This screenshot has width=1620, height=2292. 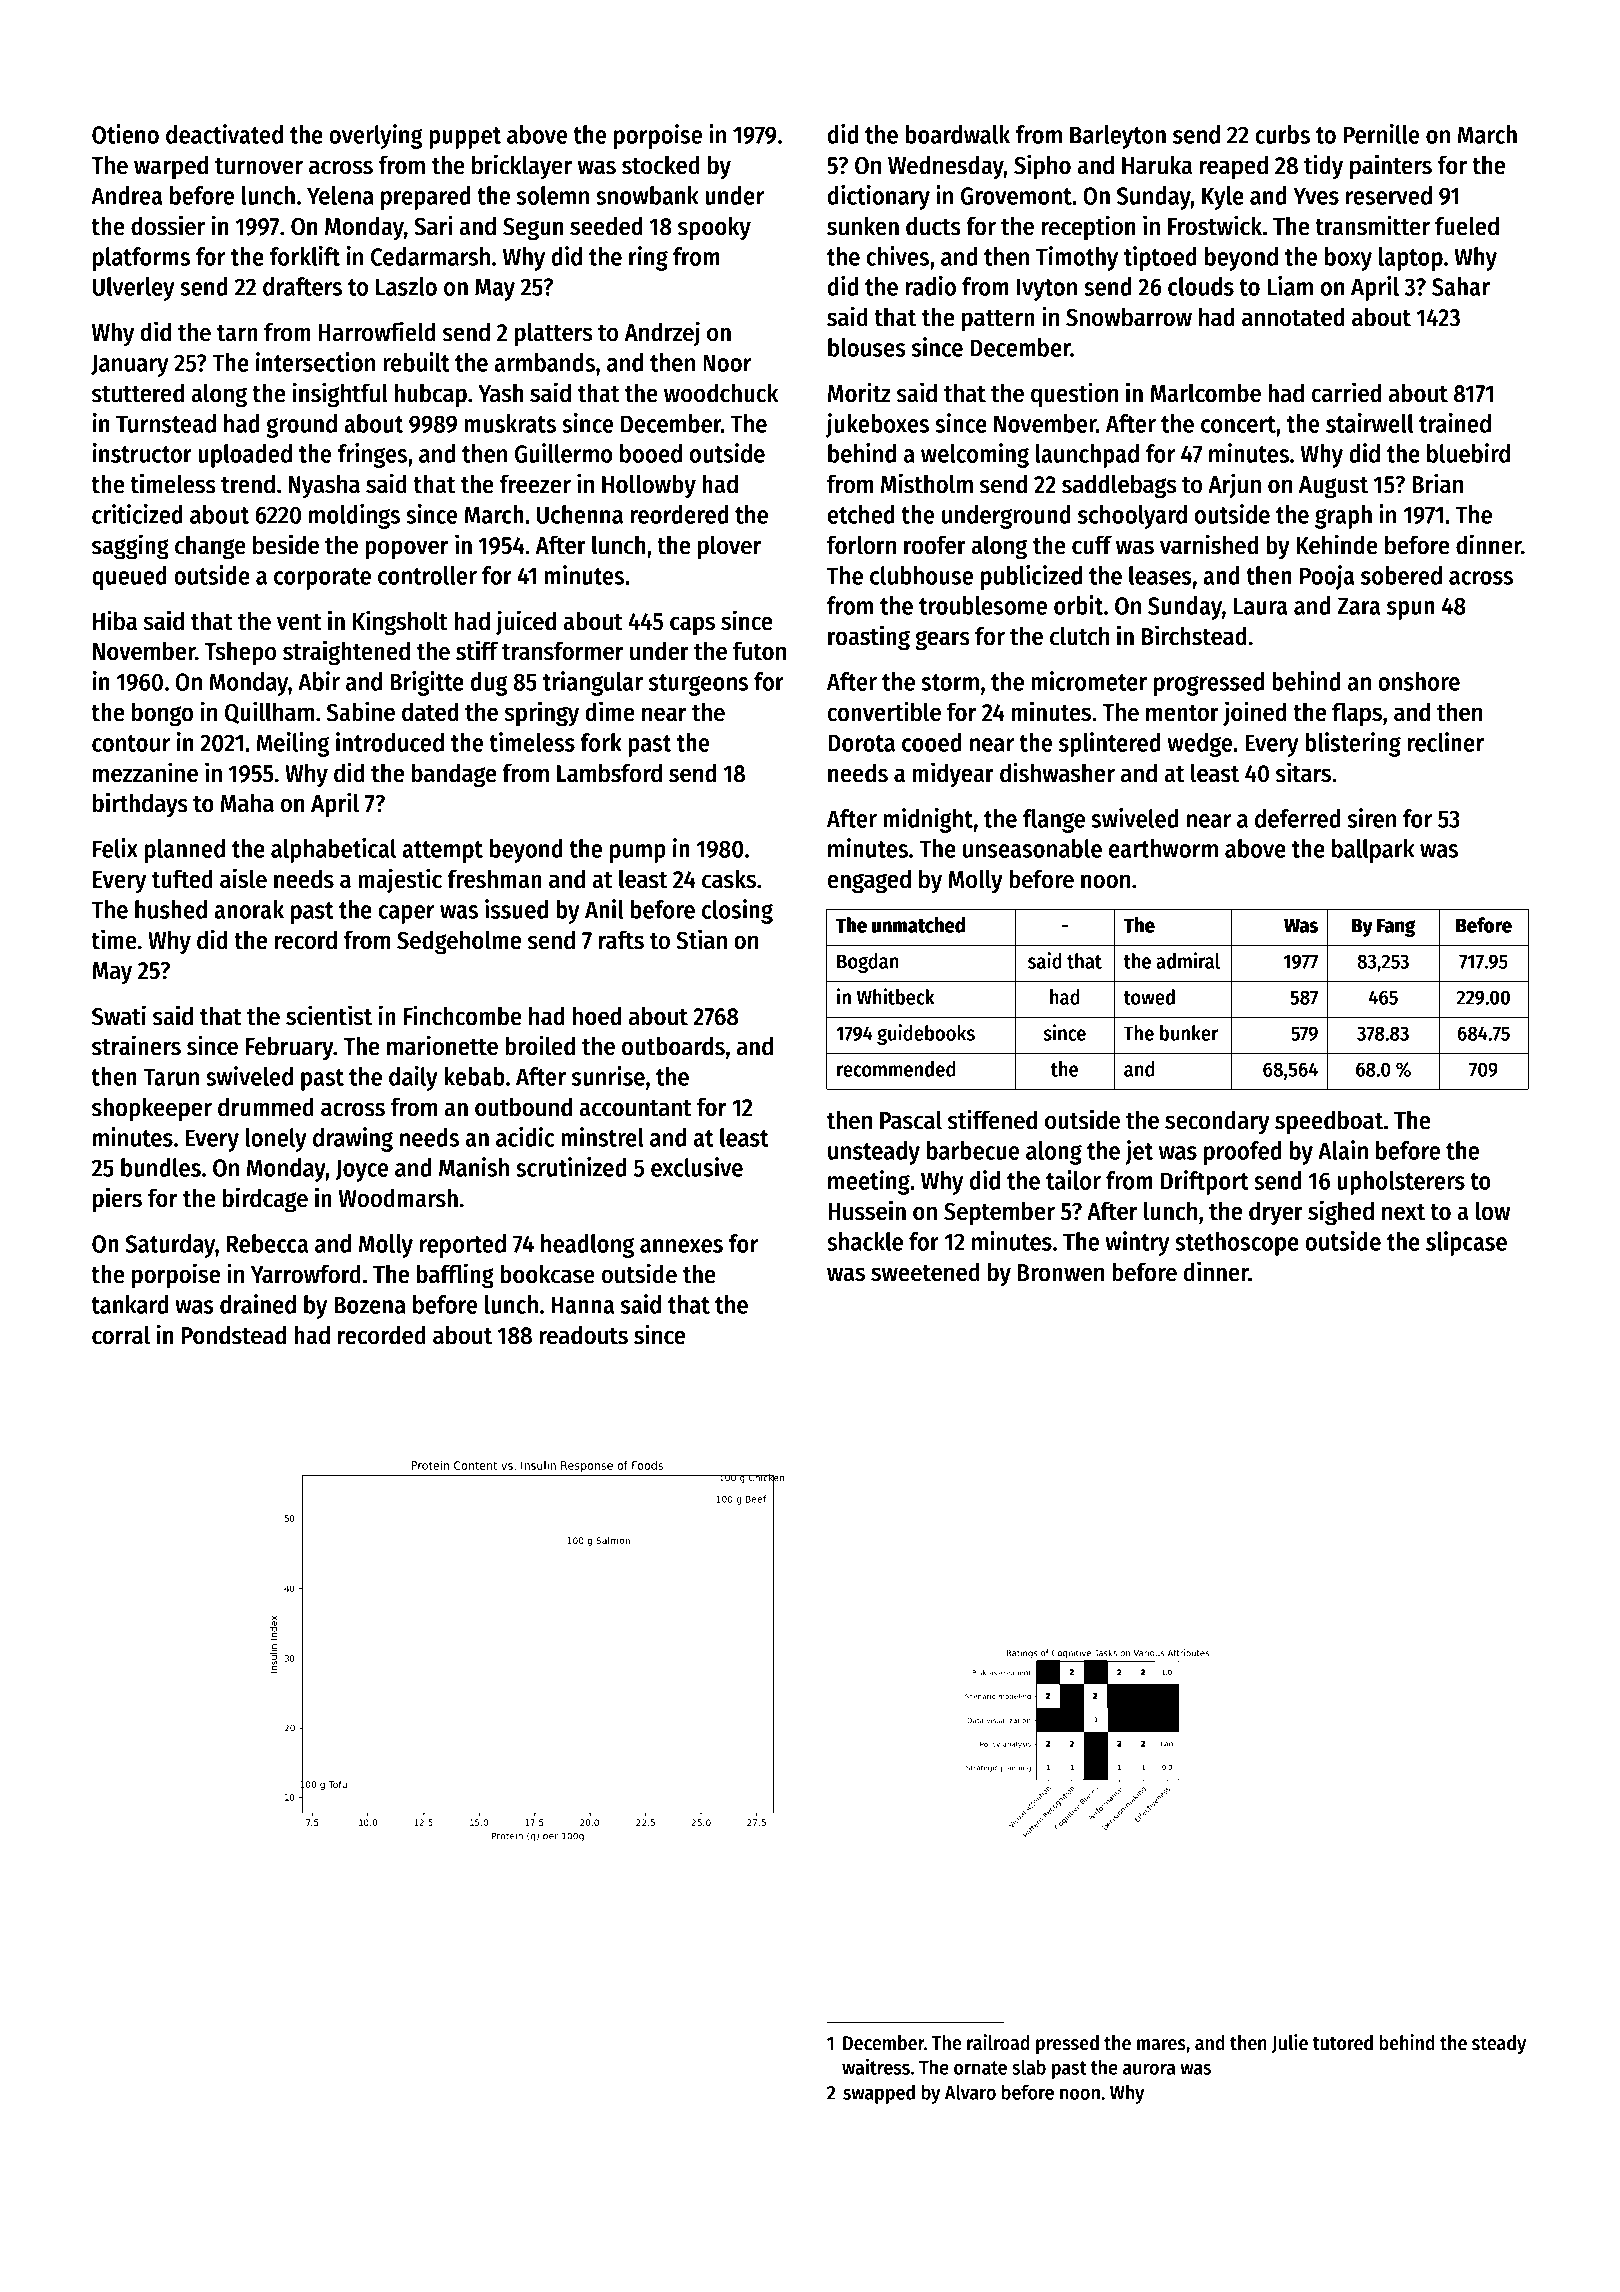 I want to click on tutored, so click(x=1343, y=2043).
